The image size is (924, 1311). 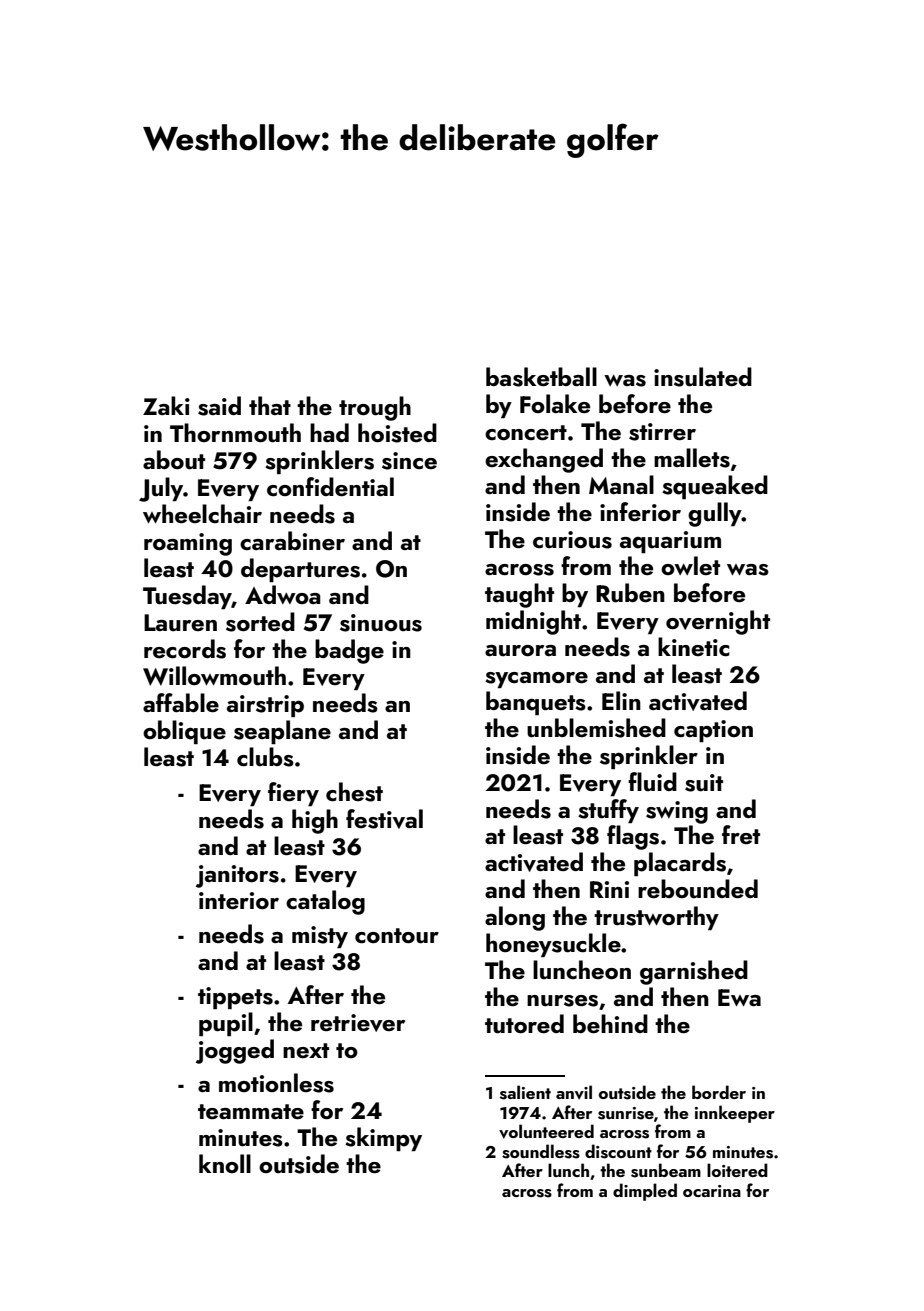 What do you see at coordinates (703, 377) in the page?
I see `insulated` at bounding box center [703, 377].
